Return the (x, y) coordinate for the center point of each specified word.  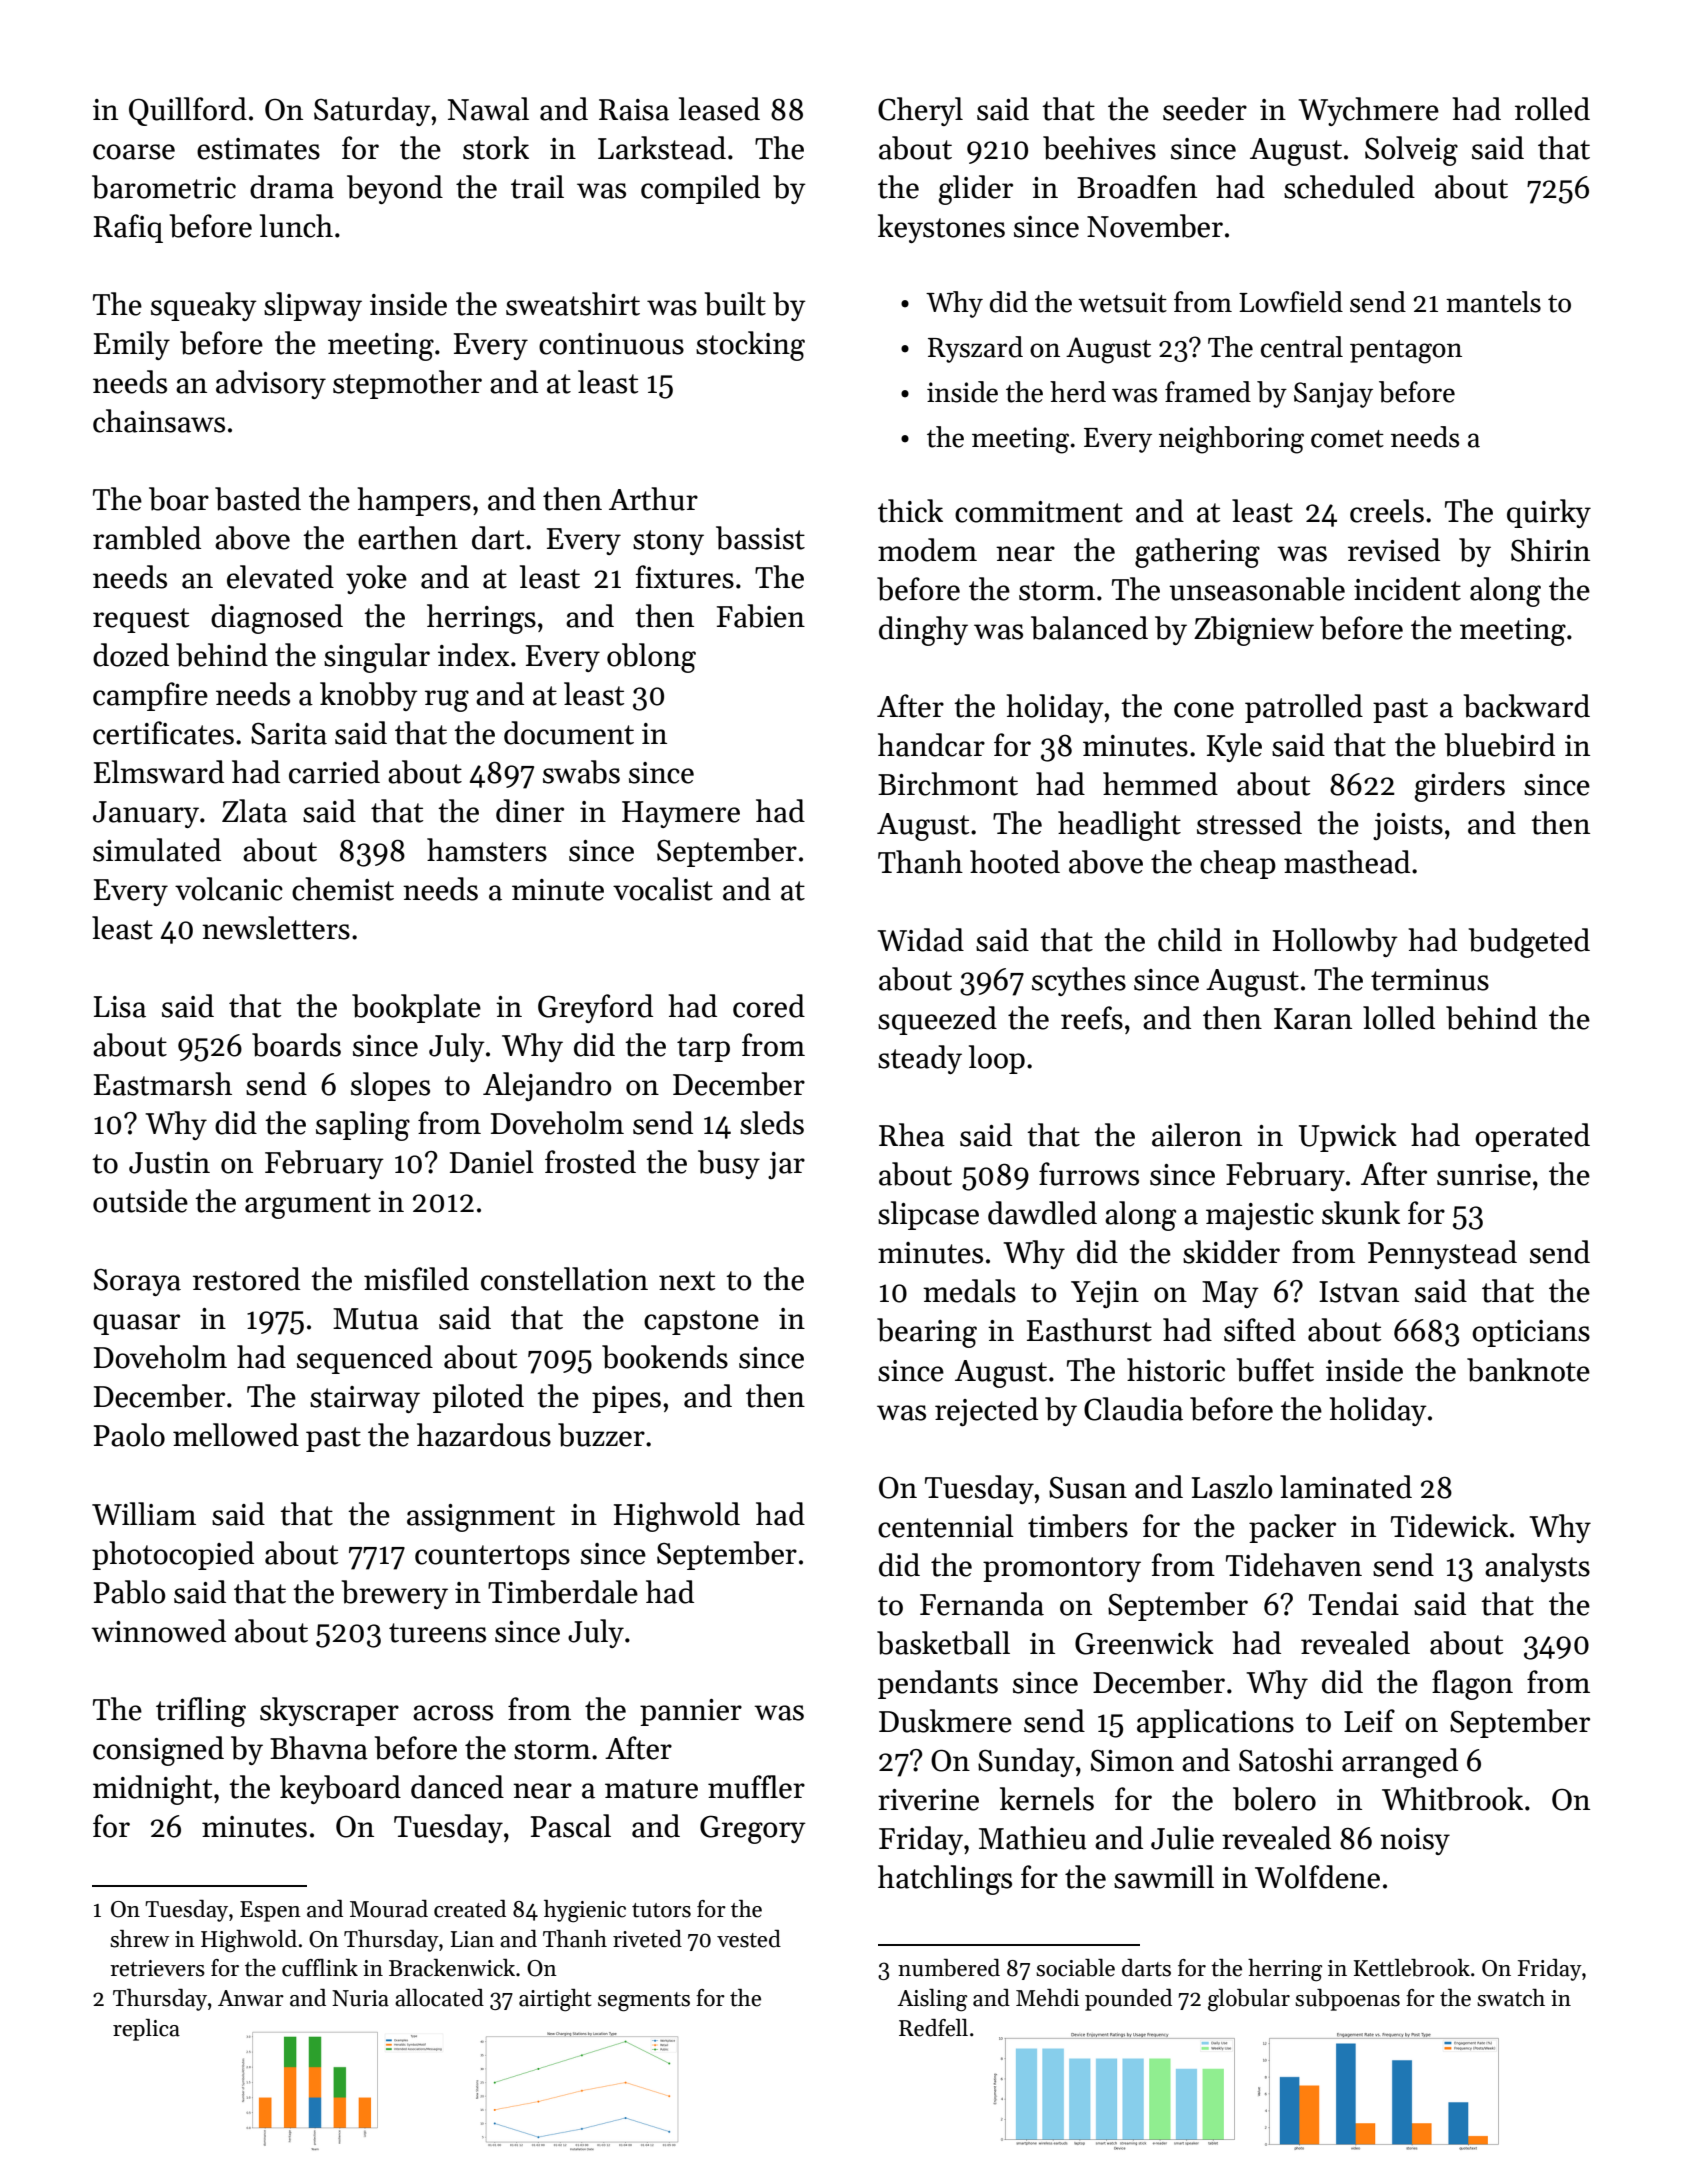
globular (1249, 2000)
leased (719, 109)
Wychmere (1368, 111)
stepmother (407, 384)
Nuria (360, 1998)
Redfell (933, 2028)
